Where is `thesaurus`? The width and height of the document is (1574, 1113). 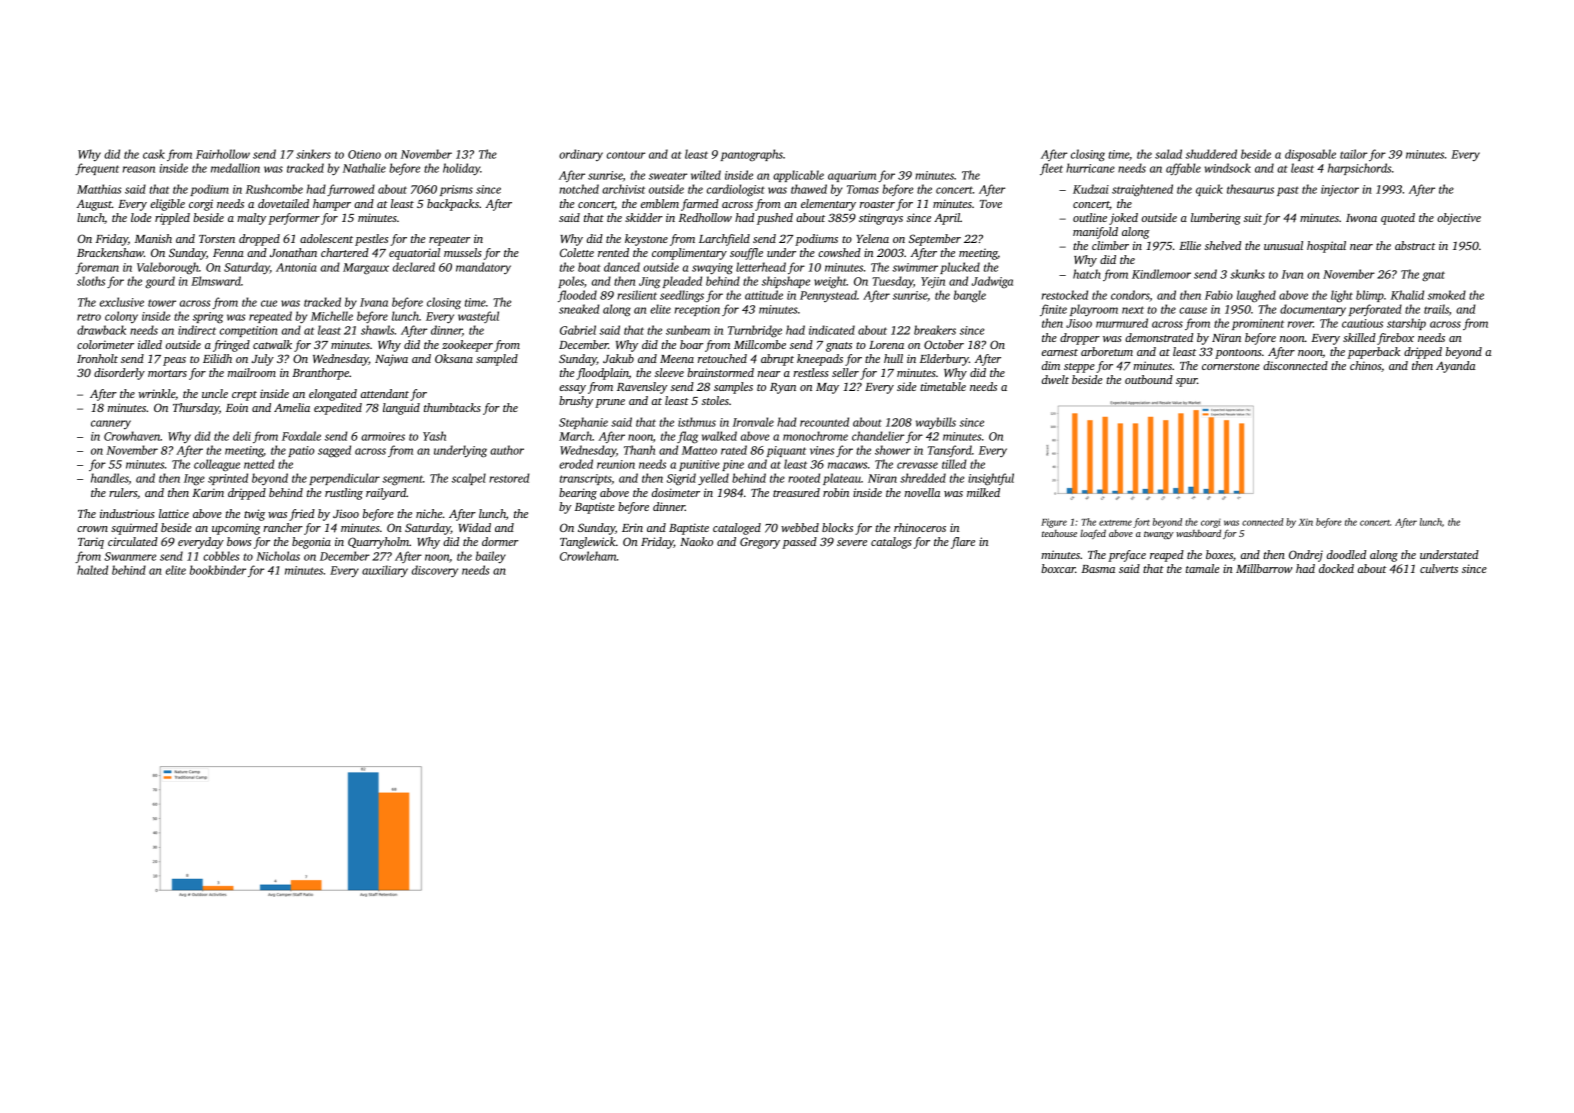
thesaurus is located at coordinates (1250, 189).
